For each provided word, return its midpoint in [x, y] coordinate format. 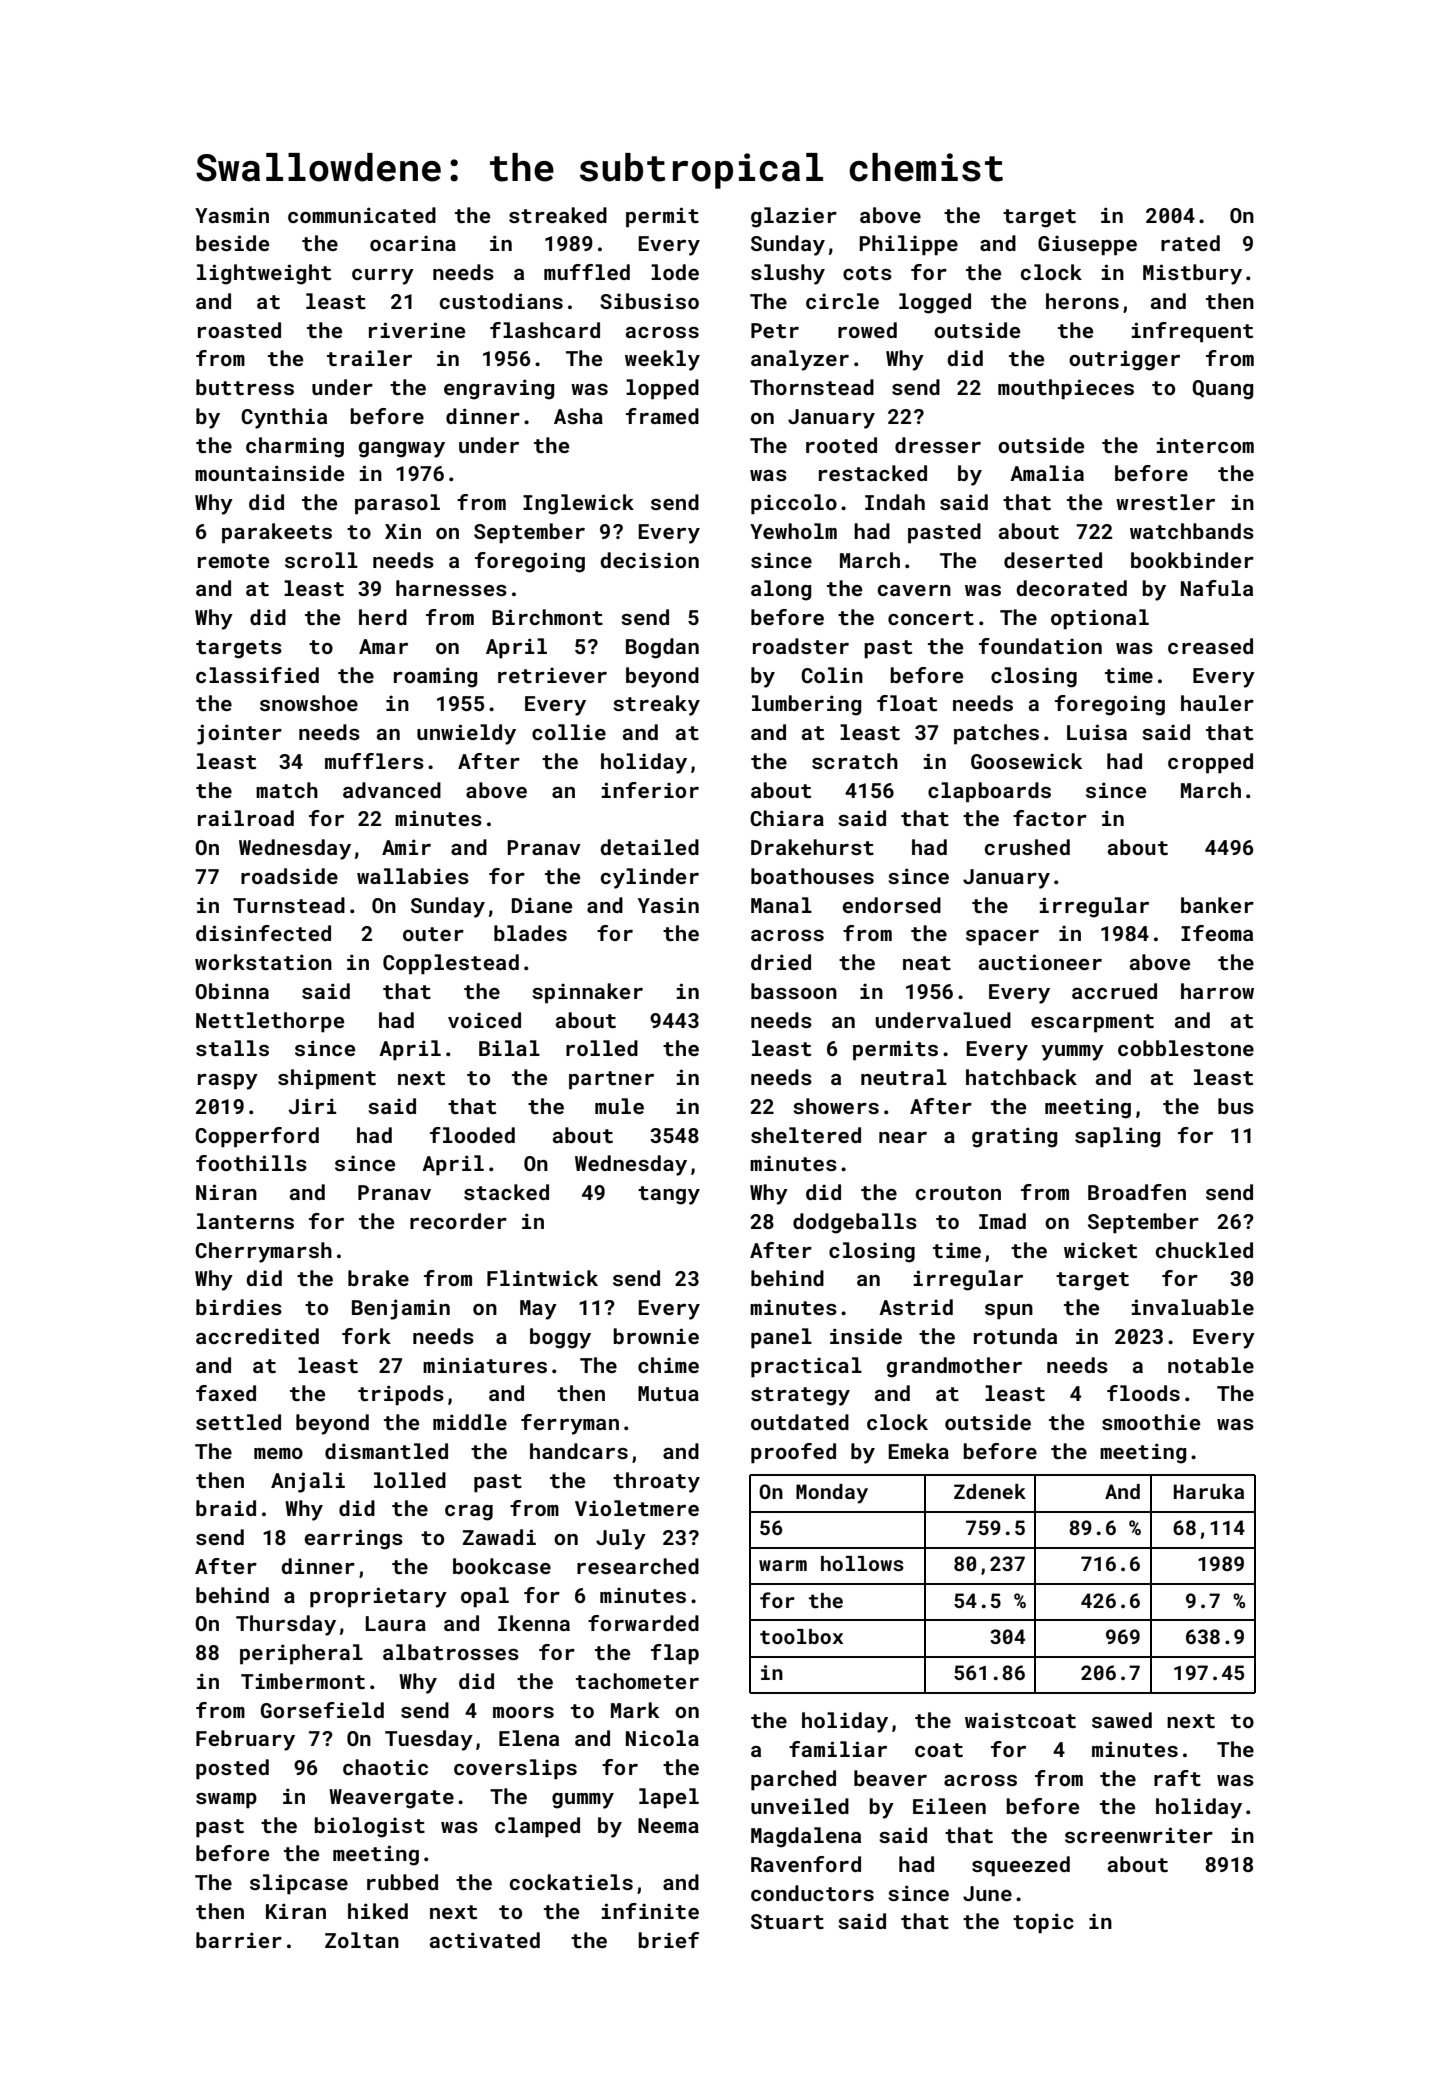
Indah [895, 502]
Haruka [1209, 1491]
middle [470, 1422]
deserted [1053, 560]
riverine [417, 330]
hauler [1217, 703]
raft [1177, 1778]
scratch [855, 761]
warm [783, 1565]
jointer [239, 734]
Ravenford [806, 1864]
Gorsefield [322, 1710]
